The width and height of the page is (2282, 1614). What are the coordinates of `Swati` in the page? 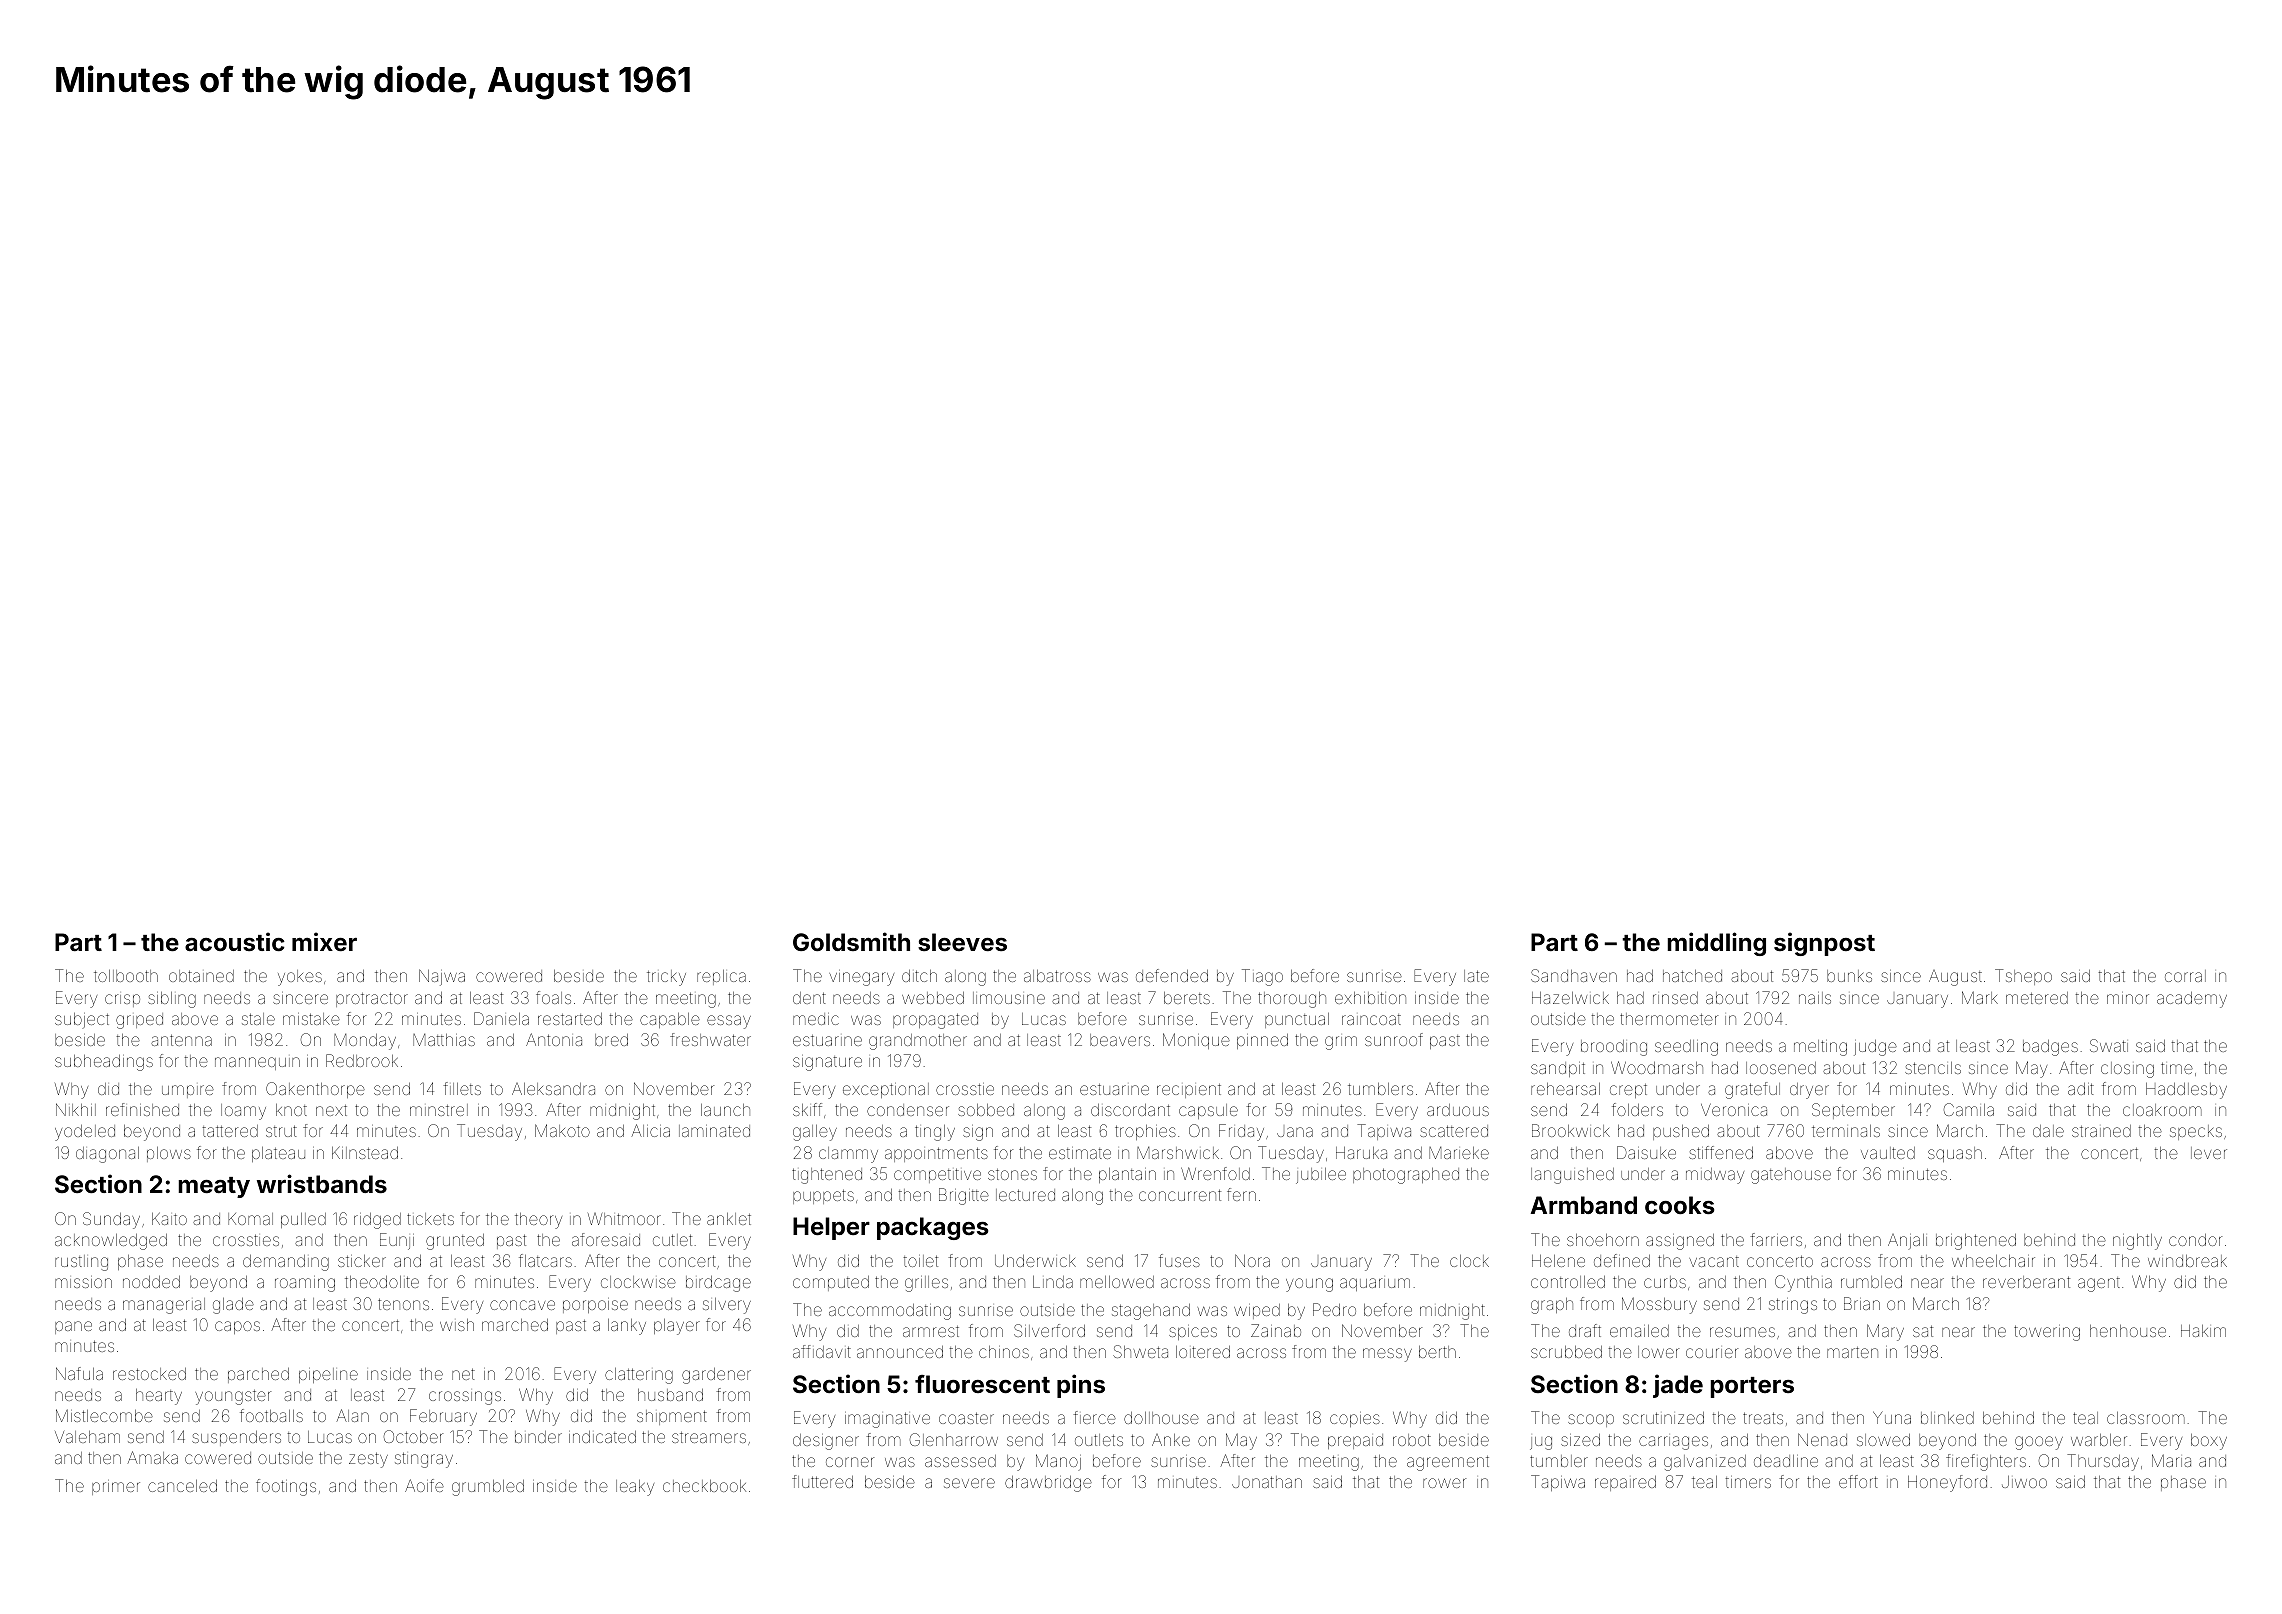 It's located at (2109, 1045).
